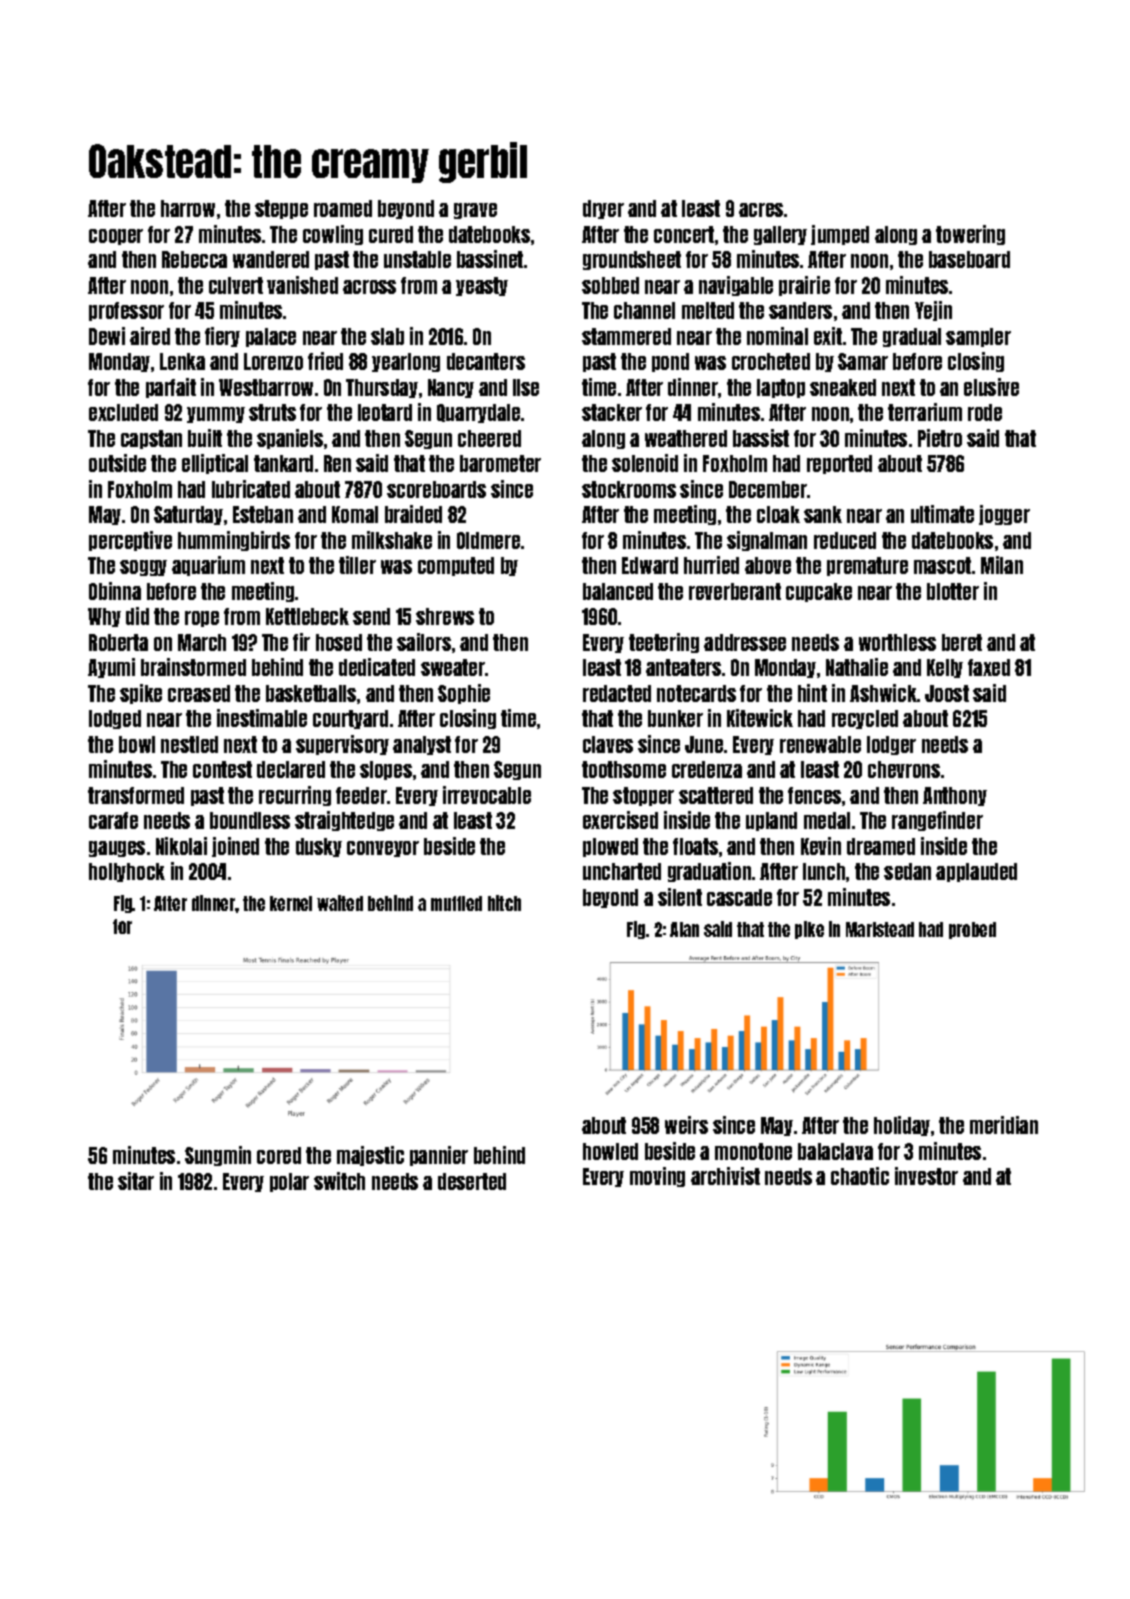 This image has height=1599, width=1130. Describe the element at coordinates (234, 541) in the image. I see `hummingbirds` at that location.
